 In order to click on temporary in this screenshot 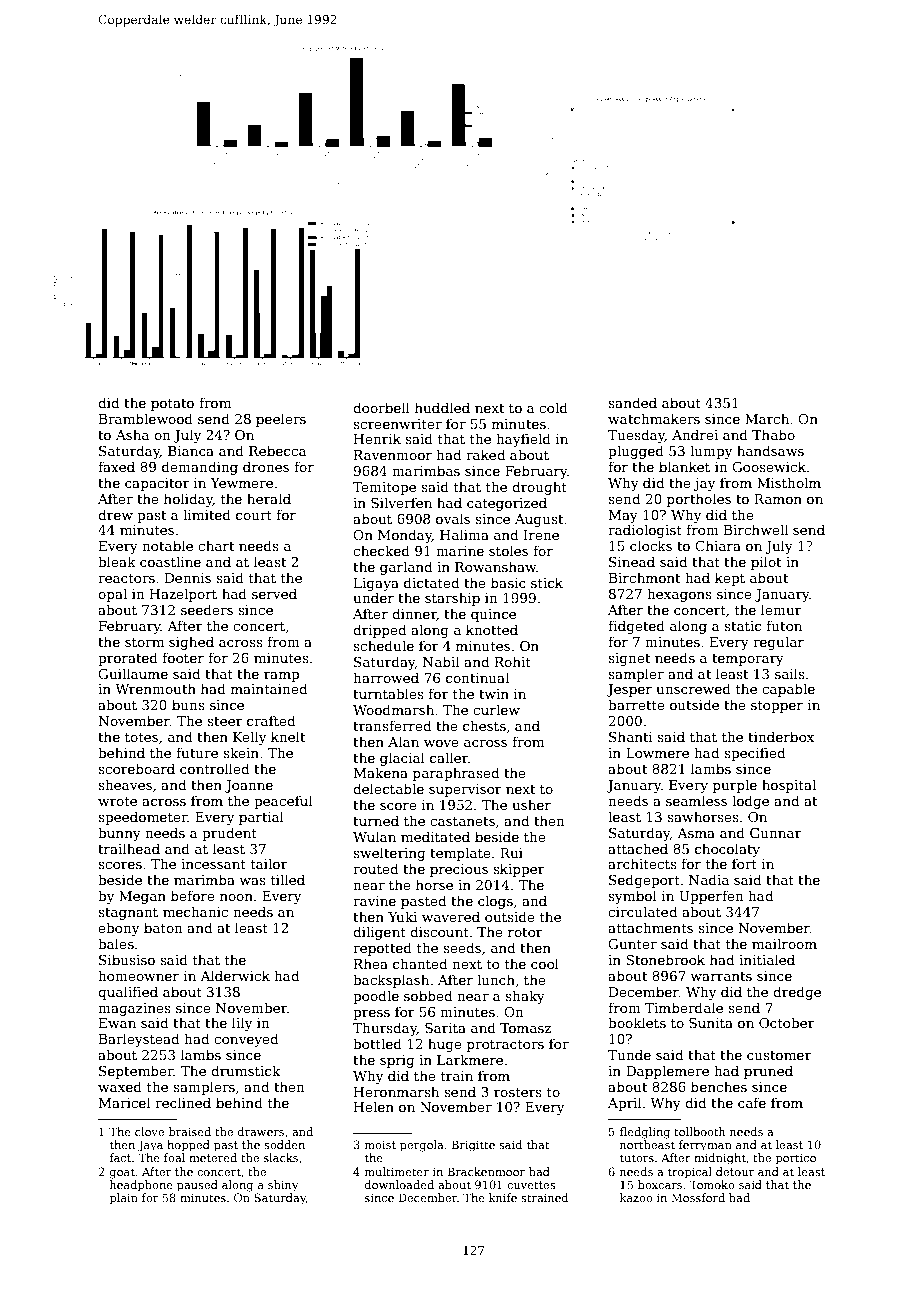, I will do `click(748, 660)`.
